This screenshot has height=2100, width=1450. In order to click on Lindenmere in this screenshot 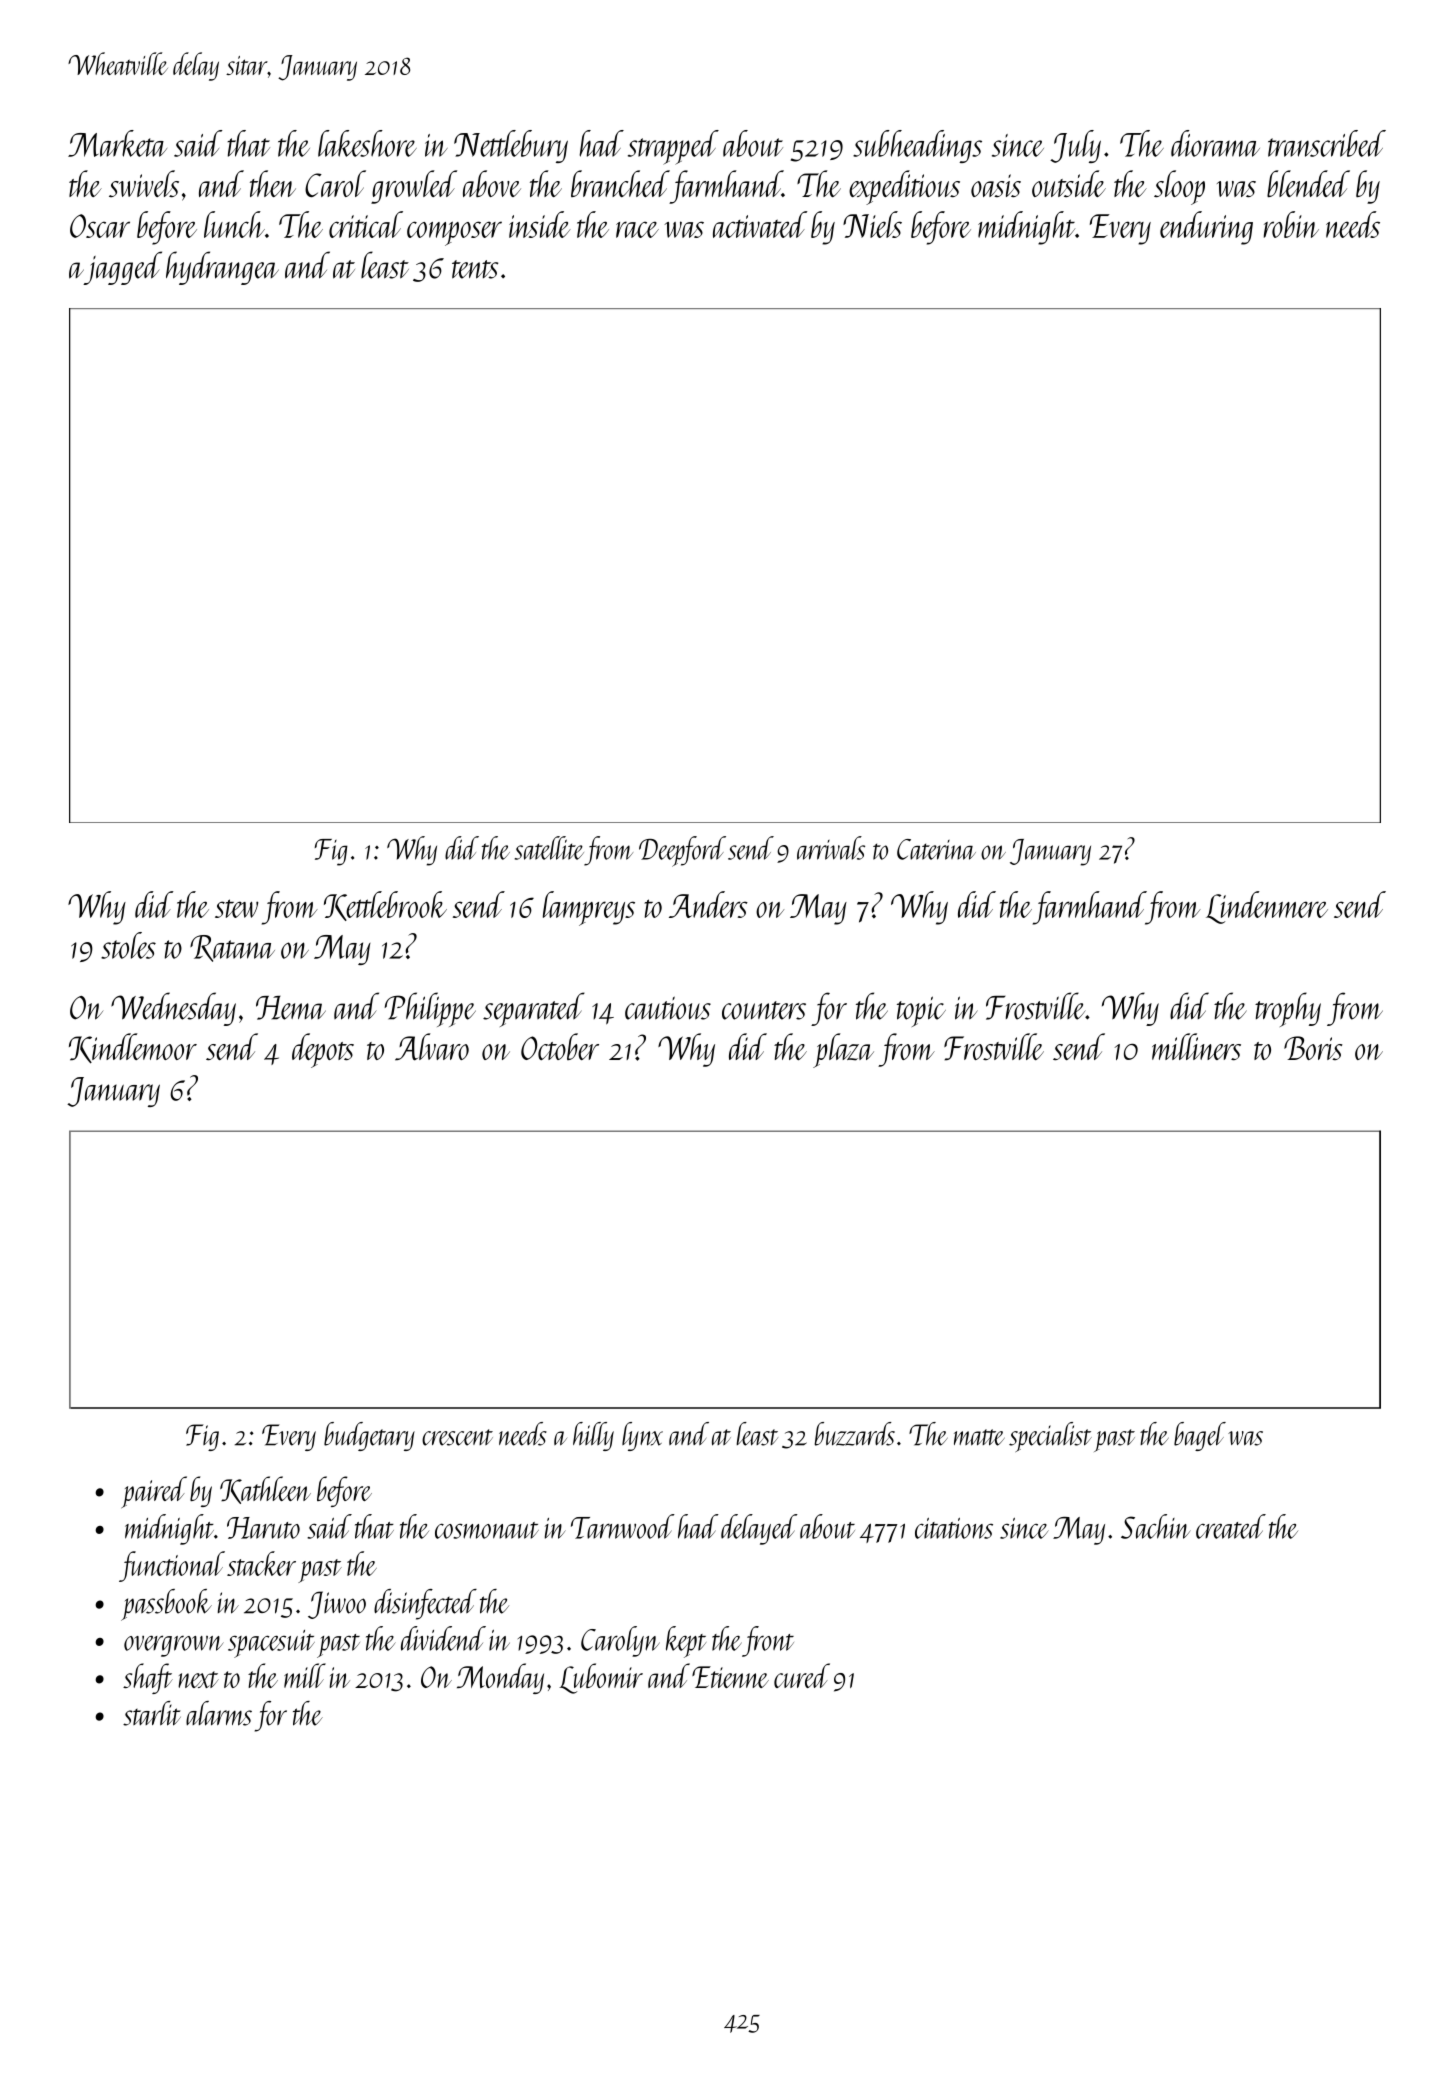, I will do `click(1267, 907)`.
